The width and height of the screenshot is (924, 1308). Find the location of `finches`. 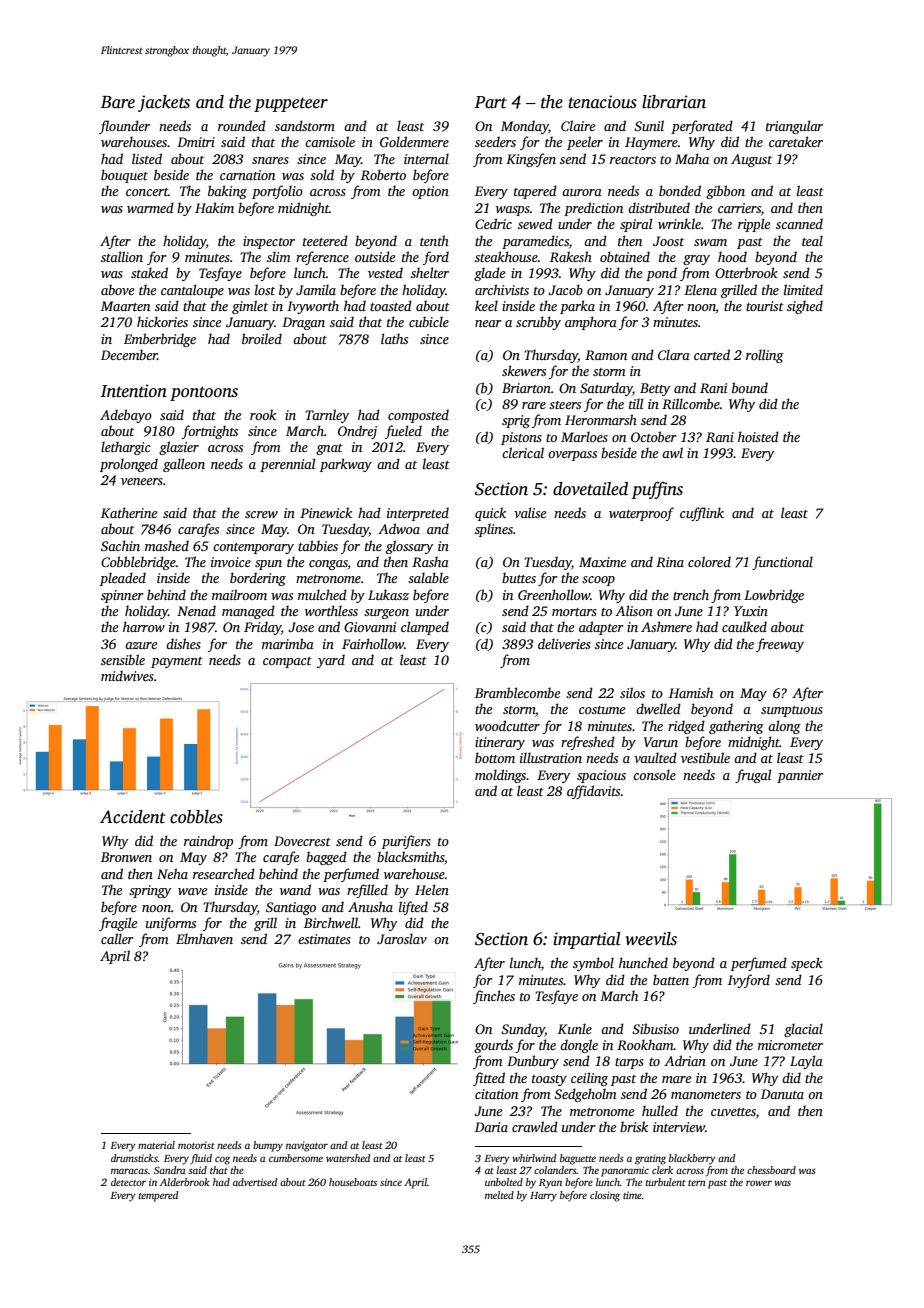

finches is located at coordinates (494, 997).
